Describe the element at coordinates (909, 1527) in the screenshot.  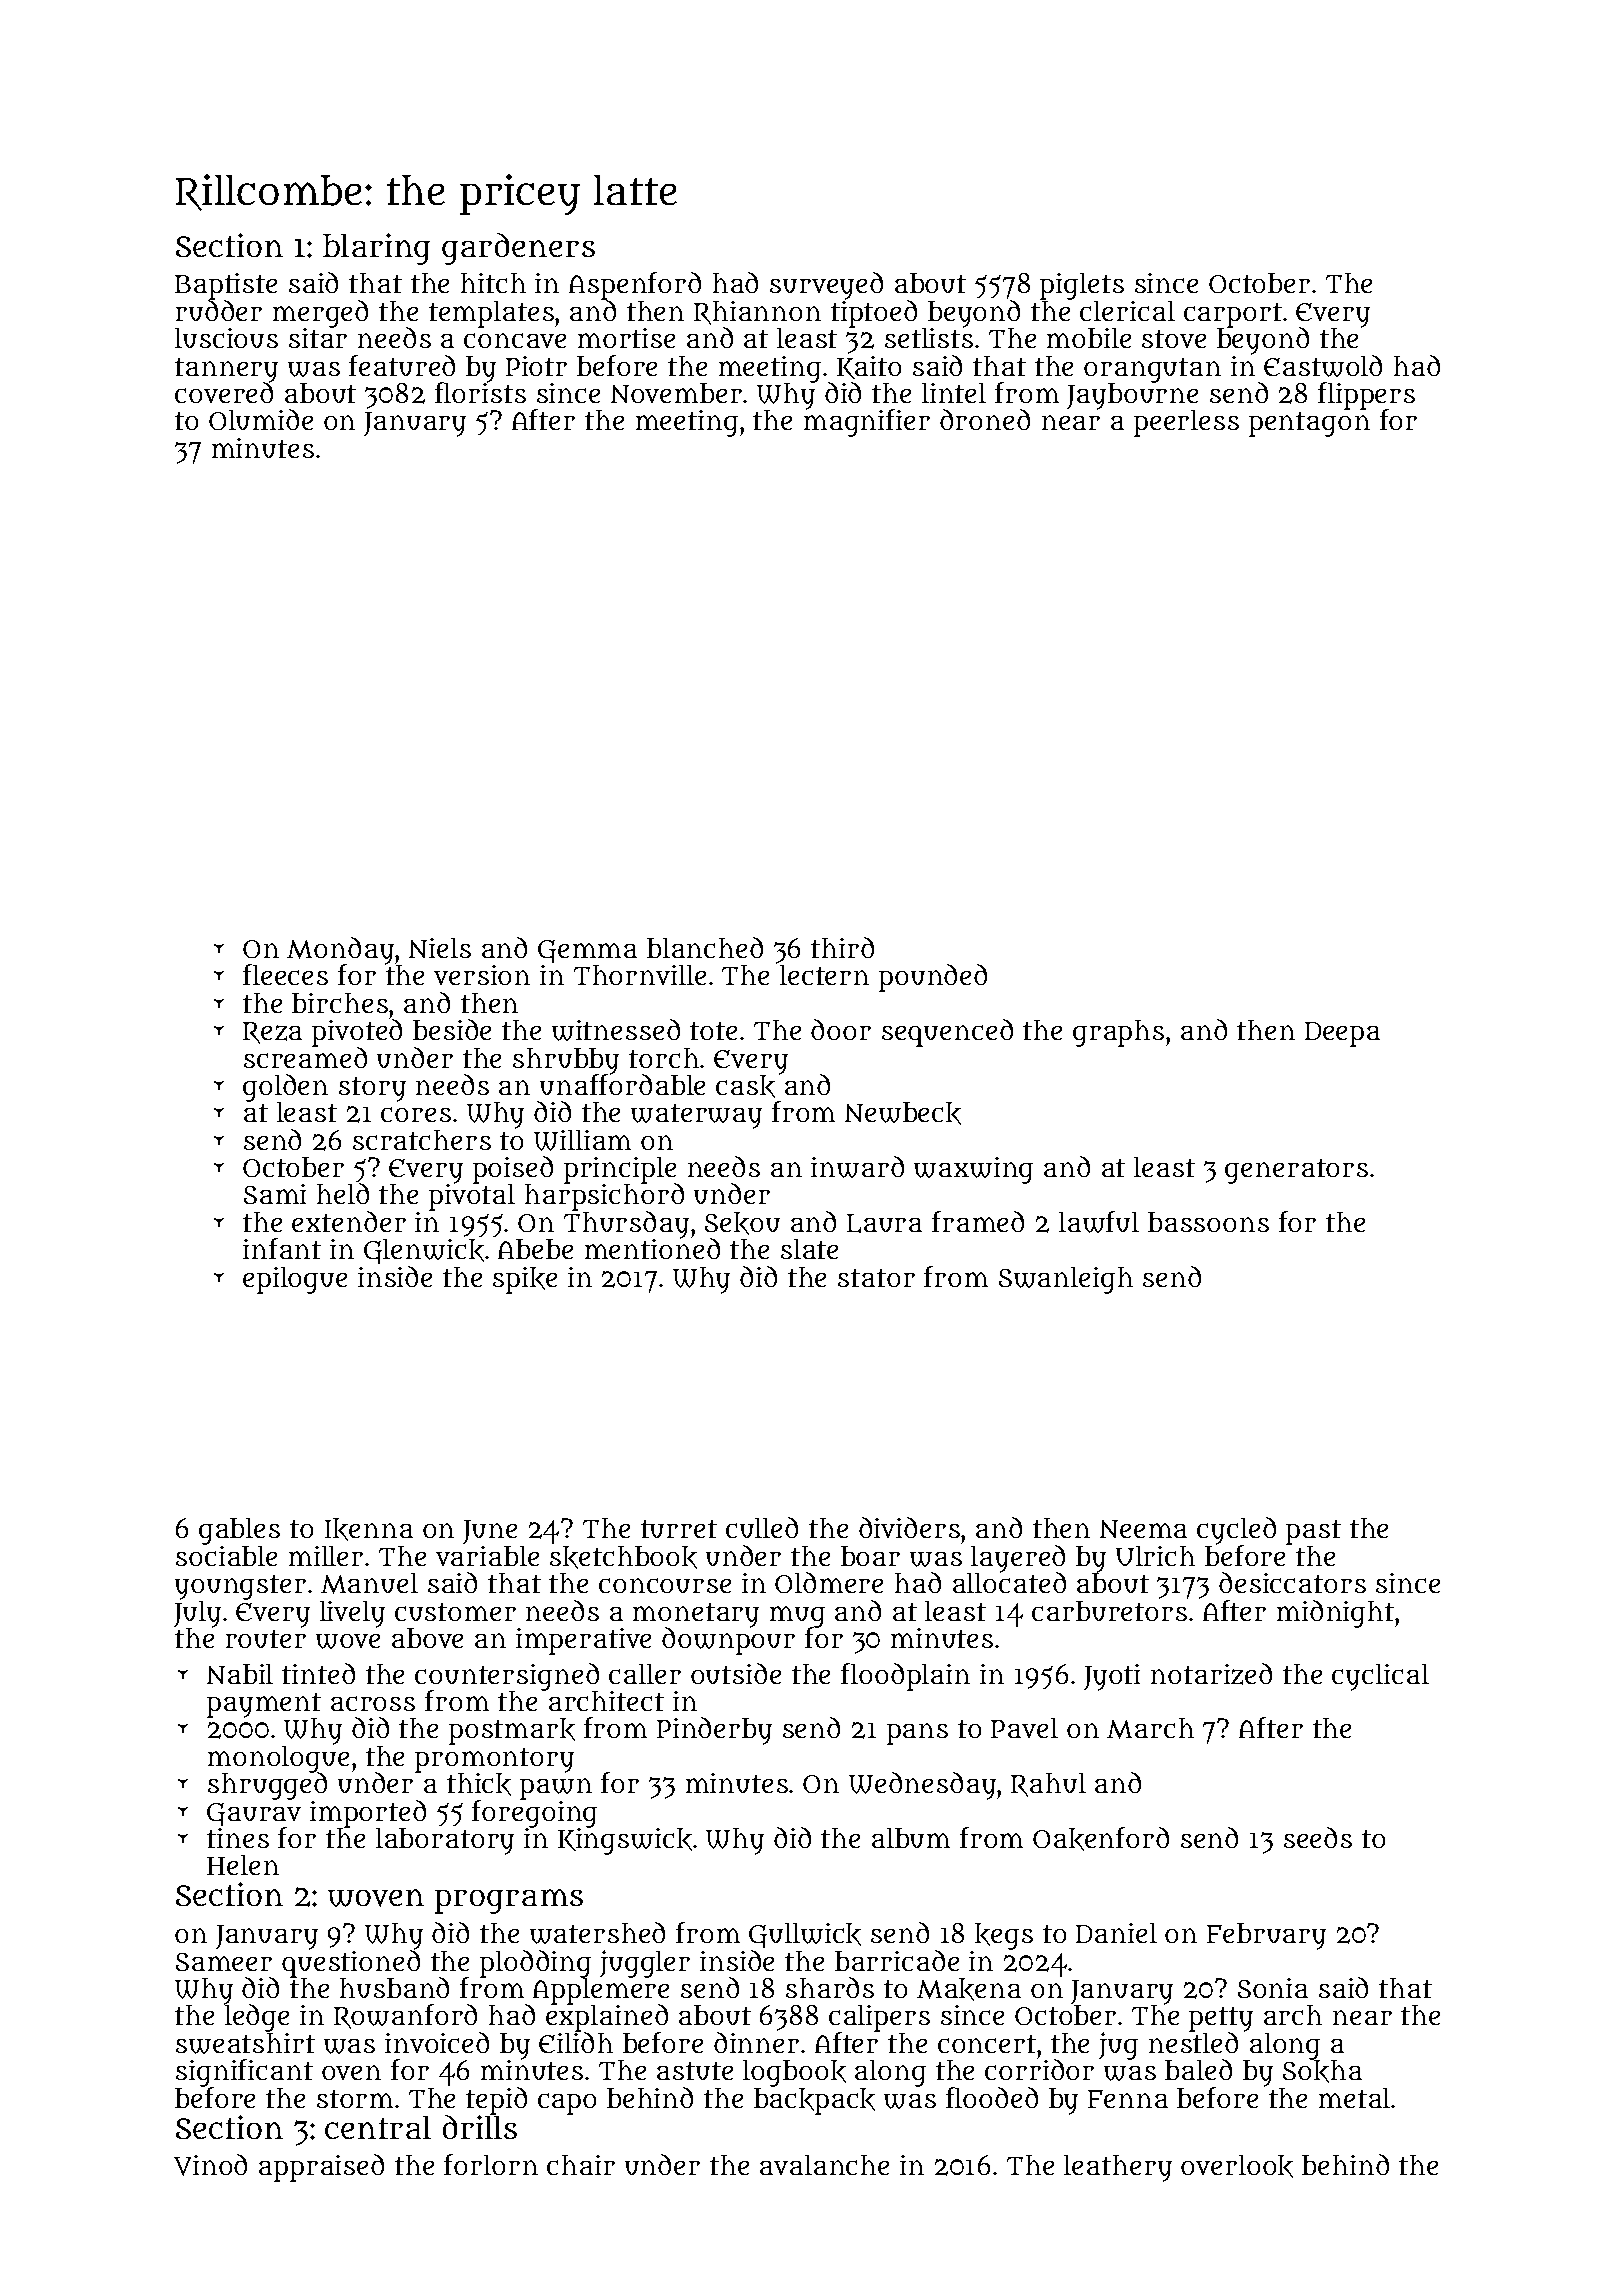
I see `dividers` at that location.
